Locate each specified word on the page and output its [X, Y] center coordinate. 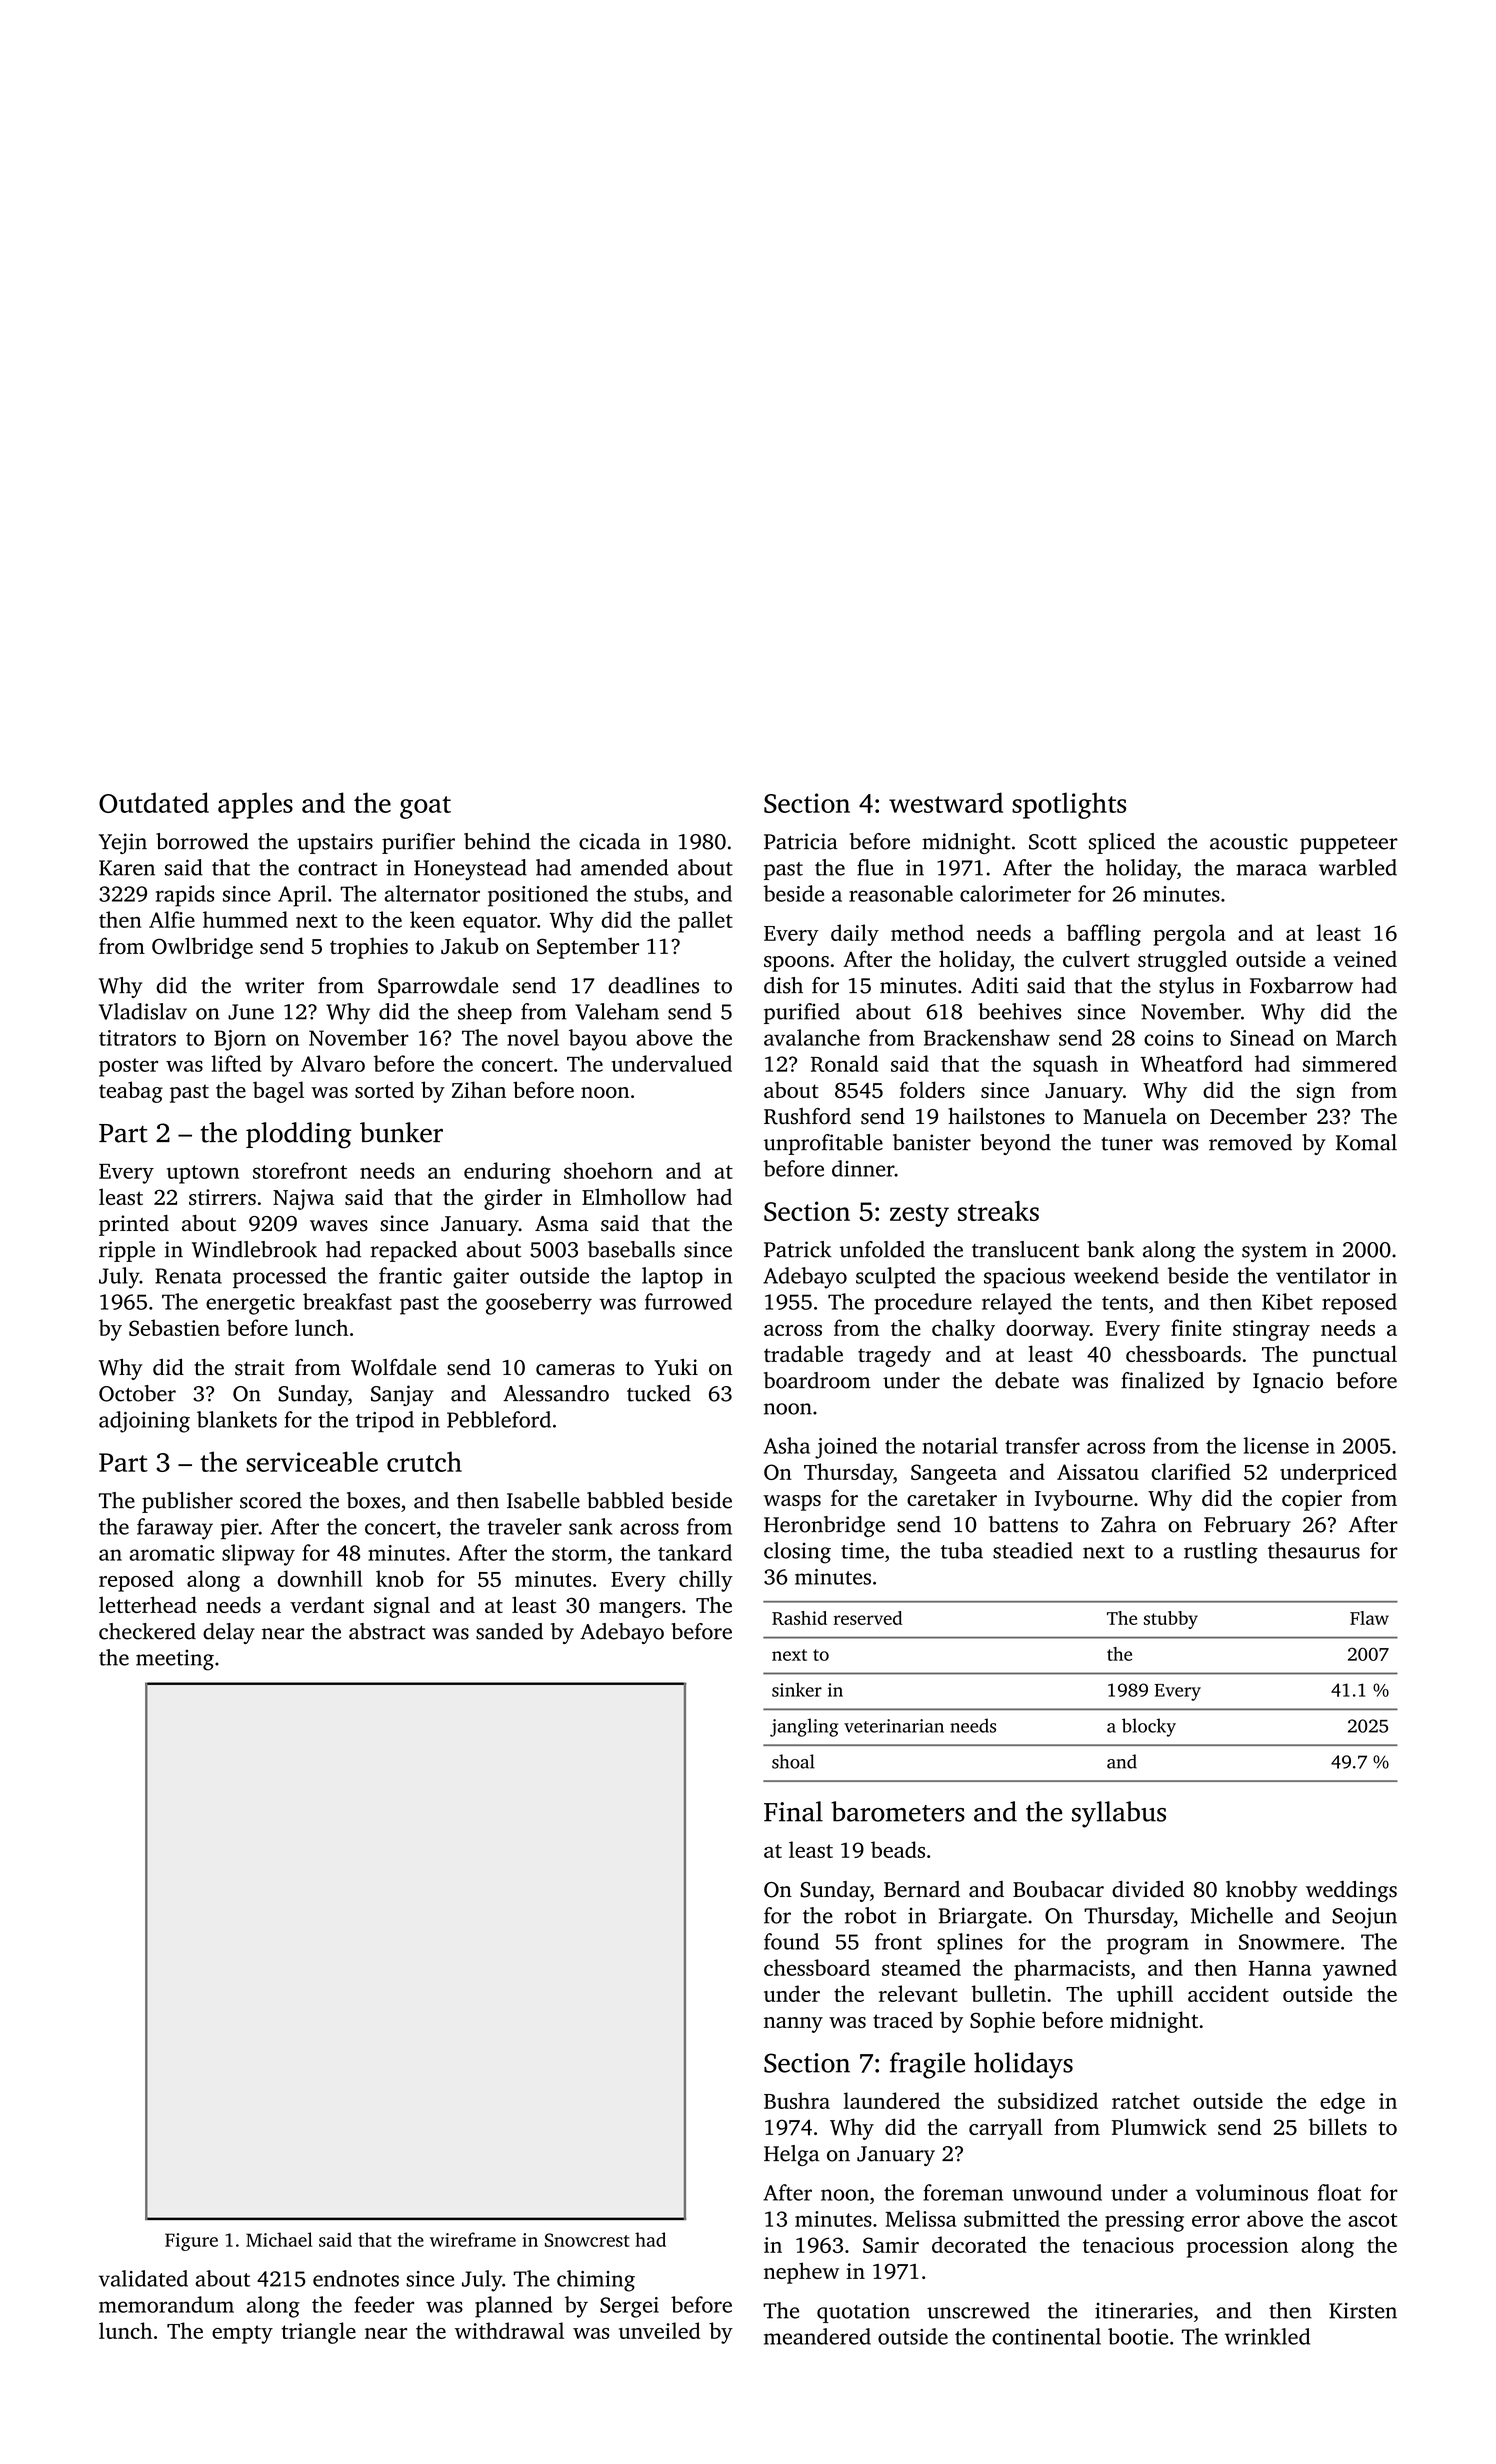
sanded [509, 1631]
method [927, 932]
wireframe [473, 2239]
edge [1342, 2103]
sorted [384, 1089]
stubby [1171, 1620]
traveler [524, 1526]
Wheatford [1192, 1063]
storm [579, 1554]
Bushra [797, 2100]
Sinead [1262, 1037]
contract [338, 869]
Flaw [1369, 1618]
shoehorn [608, 1170]
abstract [387, 1631]
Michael [279, 2239]
